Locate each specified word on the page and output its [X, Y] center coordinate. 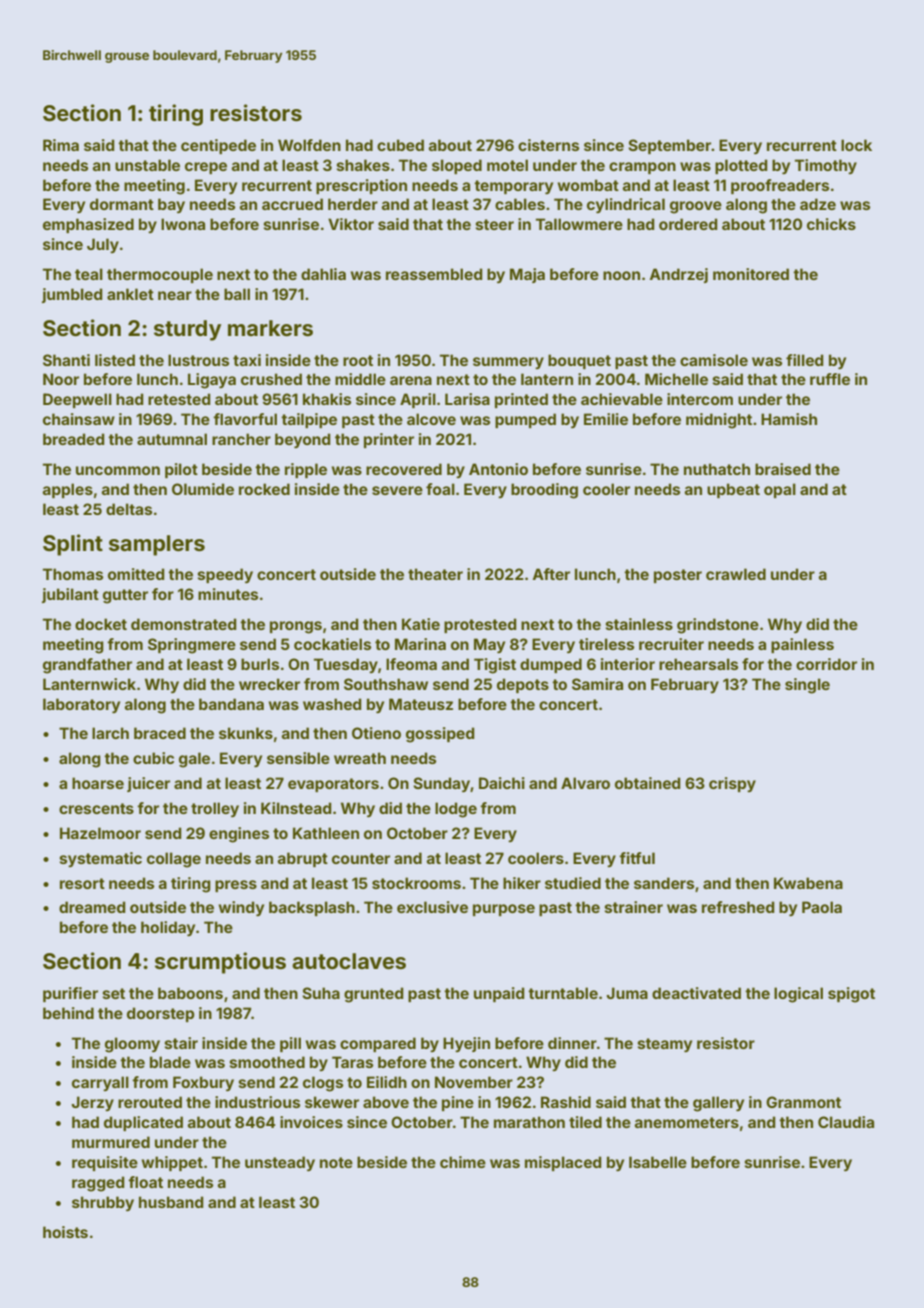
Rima [61, 145]
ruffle [830, 379]
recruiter [671, 644]
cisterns [548, 145]
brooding [544, 491]
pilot [181, 470]
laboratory [81, 705]
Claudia [846, 1122]
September [669, 146]
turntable [563, 993]
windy [241, 908]
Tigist [495, 666]
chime [463, 1162]
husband [171, 1202]
